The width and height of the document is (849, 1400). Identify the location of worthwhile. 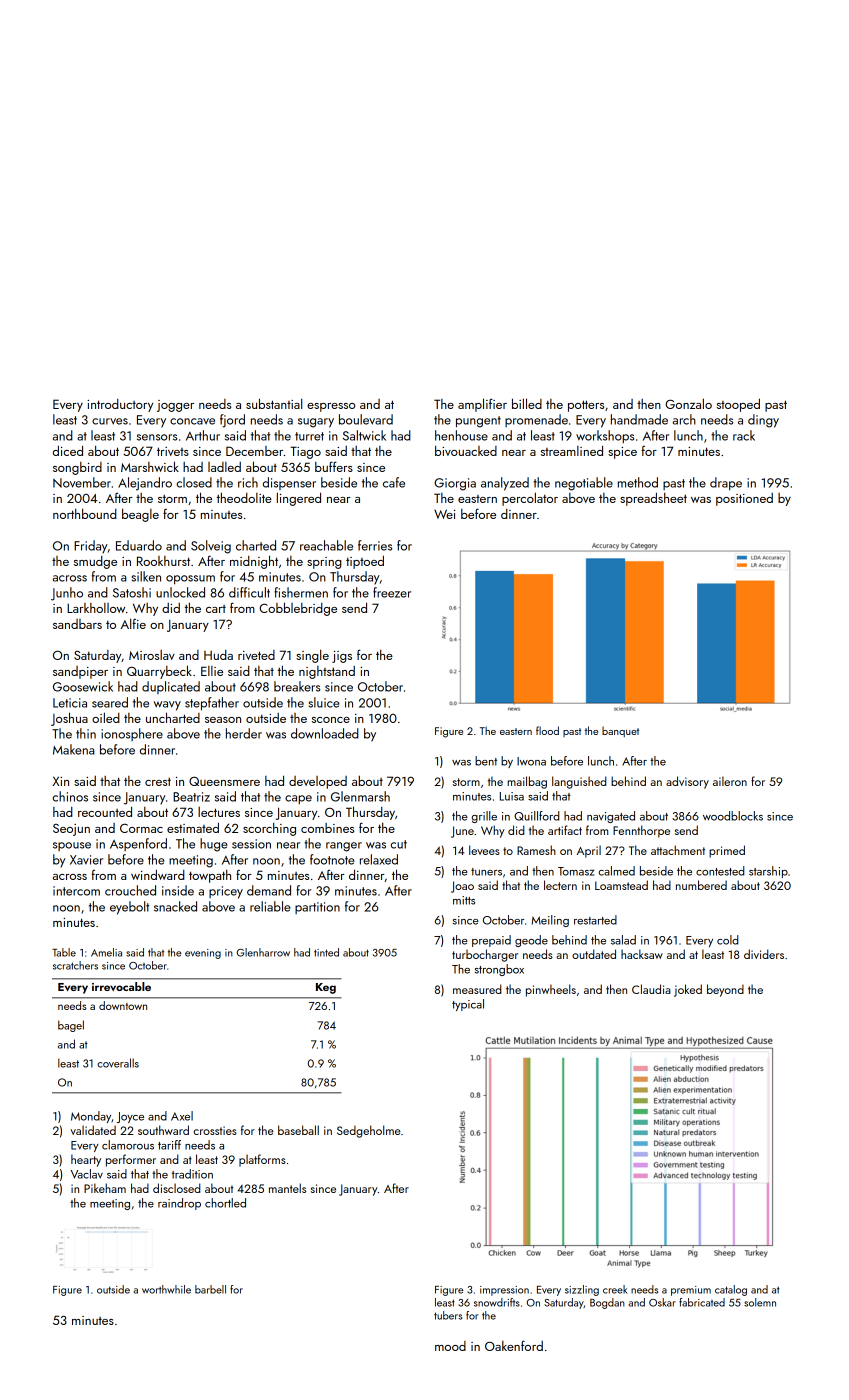
(166, 1289).
